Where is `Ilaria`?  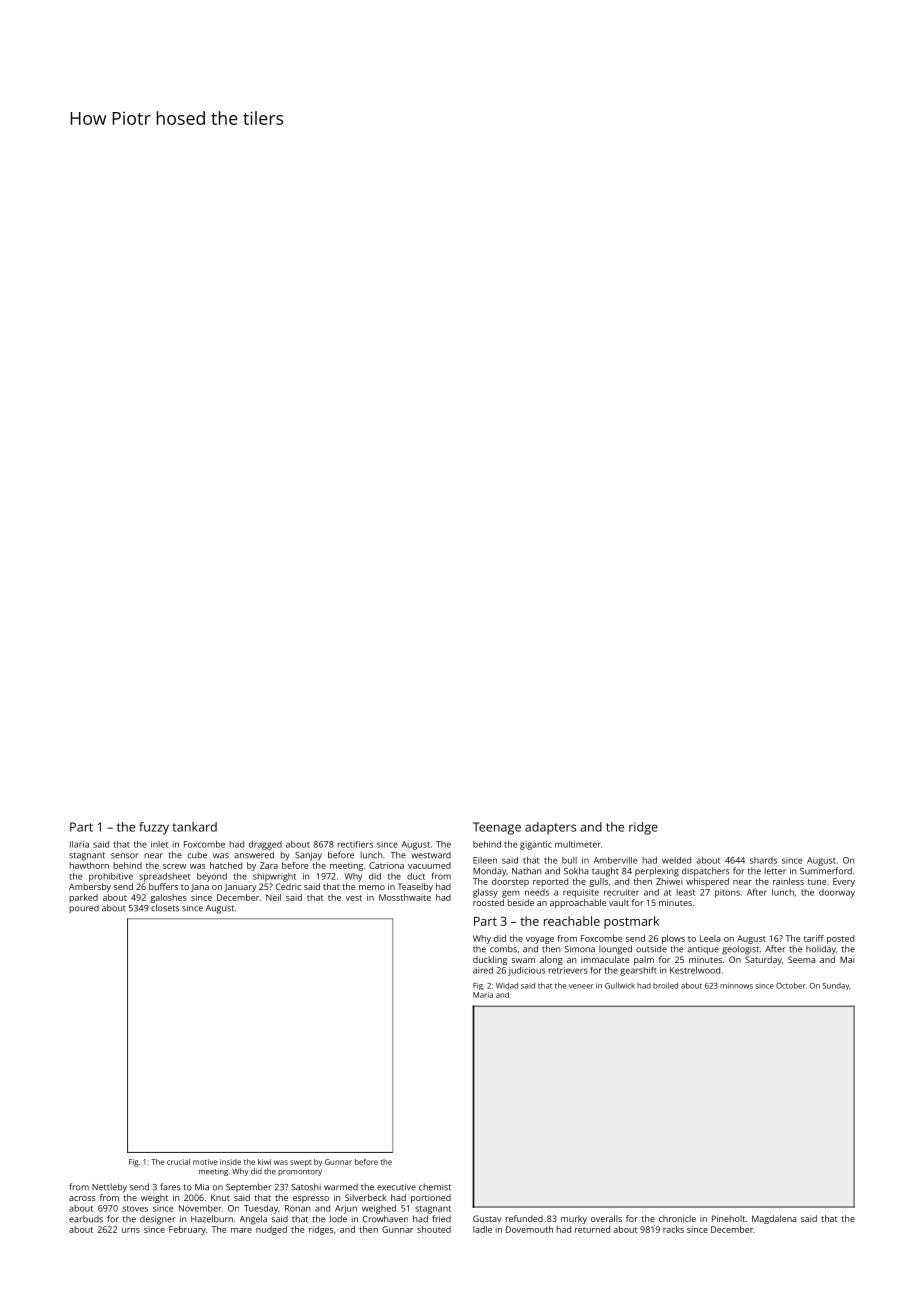
Ilaria is located at coordinates (79, 844).
